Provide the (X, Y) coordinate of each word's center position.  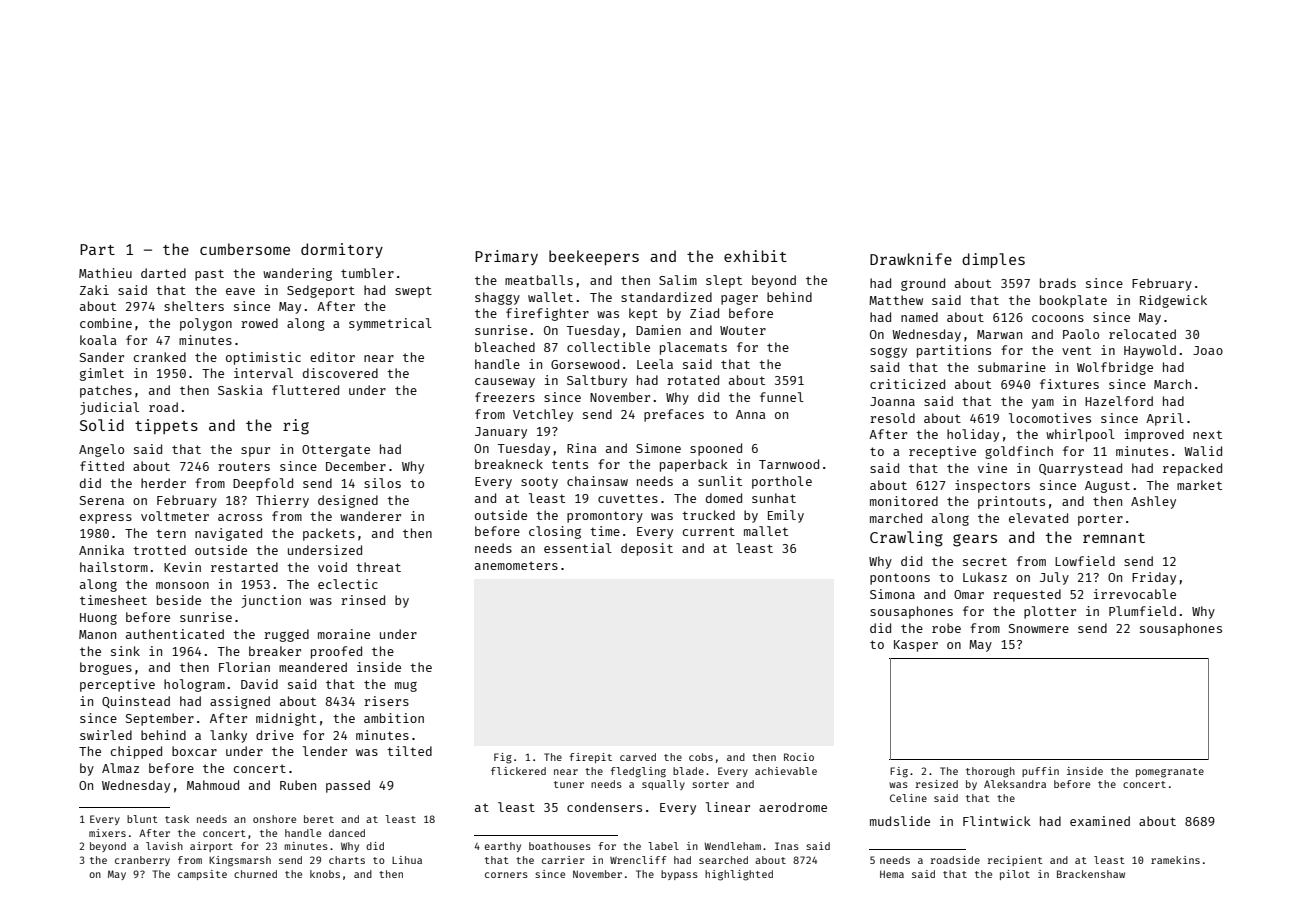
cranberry (142, 861)
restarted (244, 567)
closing (555, 532)
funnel (782, 397)
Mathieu (105, 273)
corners (506, 875)
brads (1058, 283)
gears (975, 540)
